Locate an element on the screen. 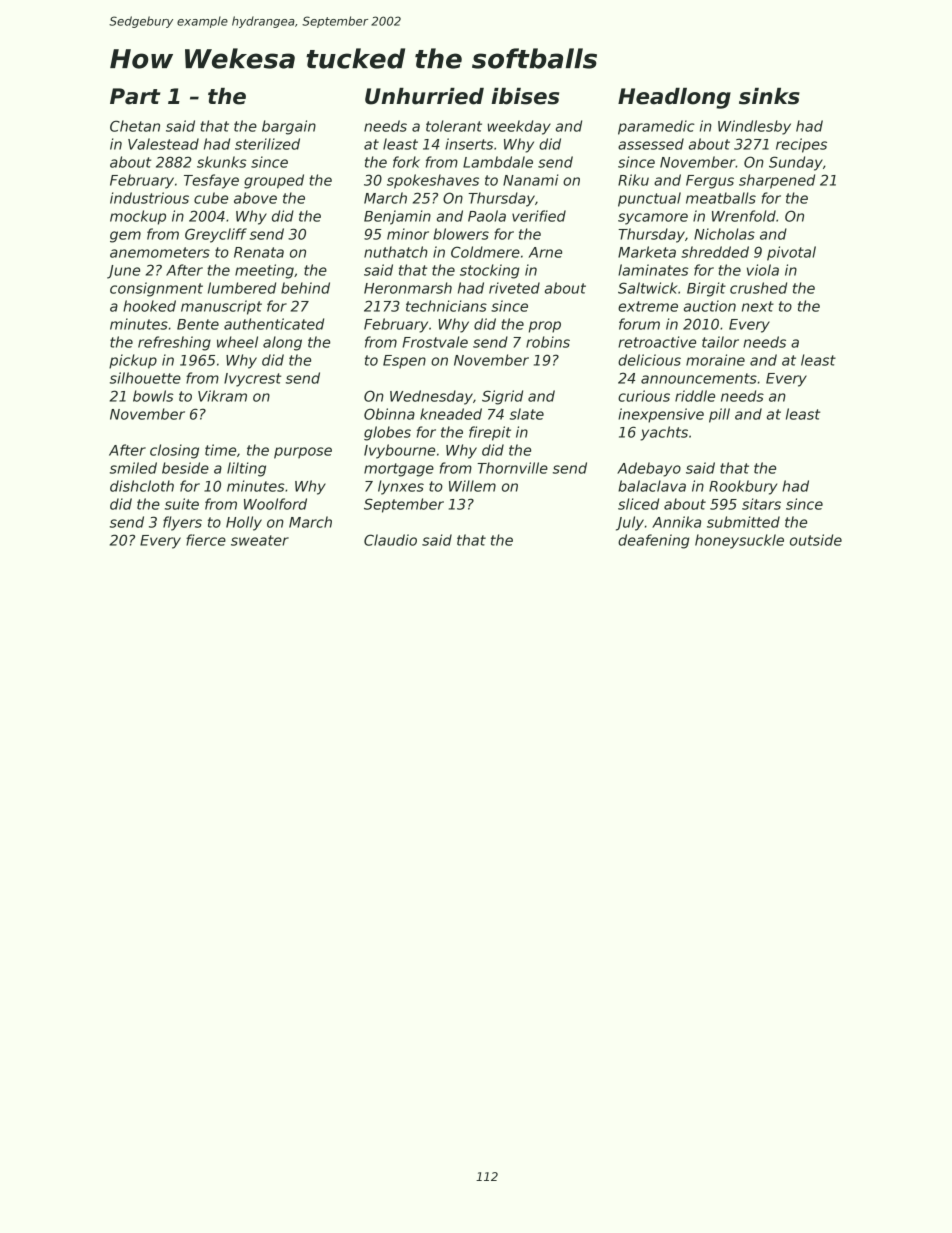 The width and height of the screenshot is (952, 1233). sweater is located at coordinates (260, 540).
